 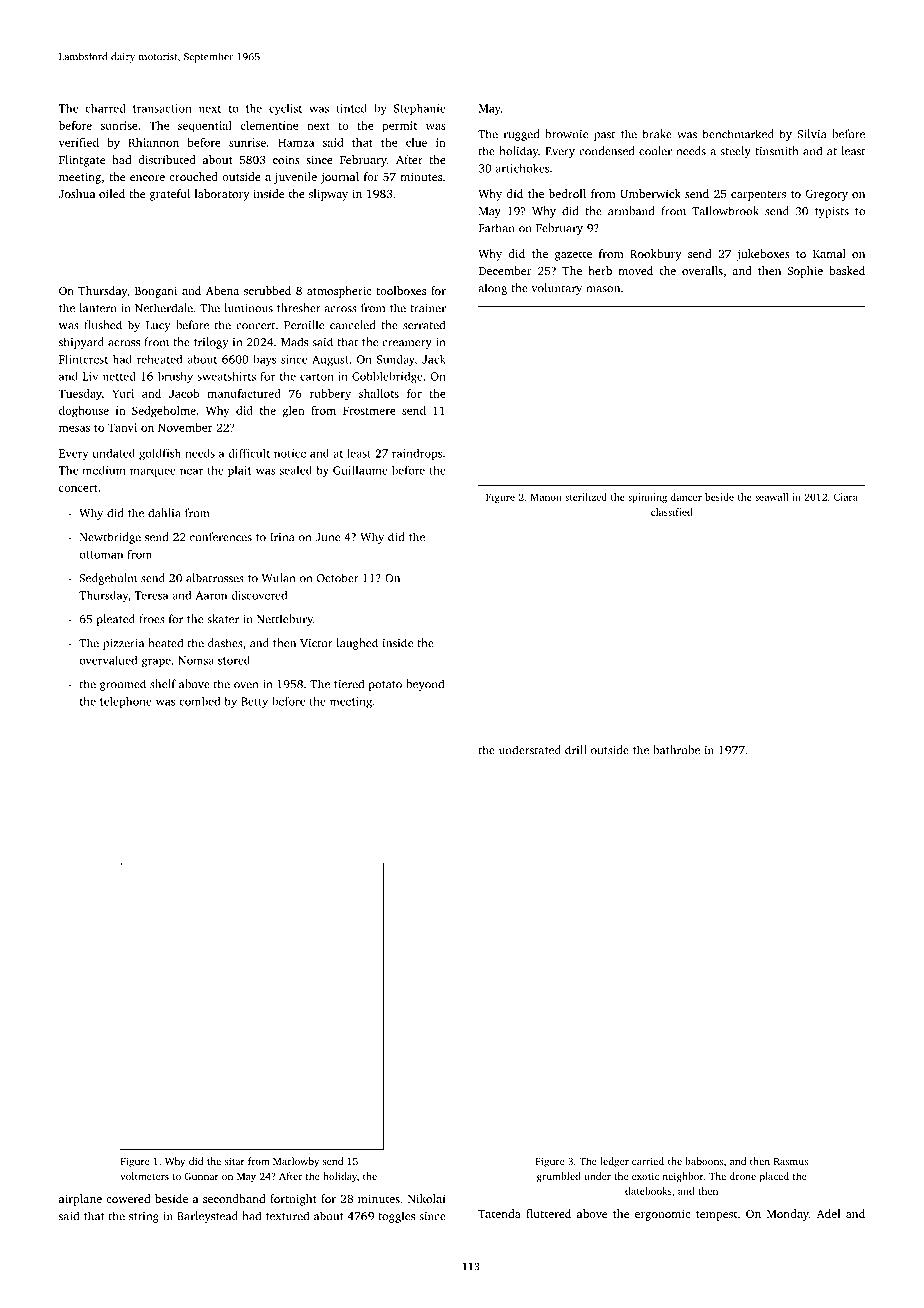 I want to click on netted, so click(x=119, y=376).
